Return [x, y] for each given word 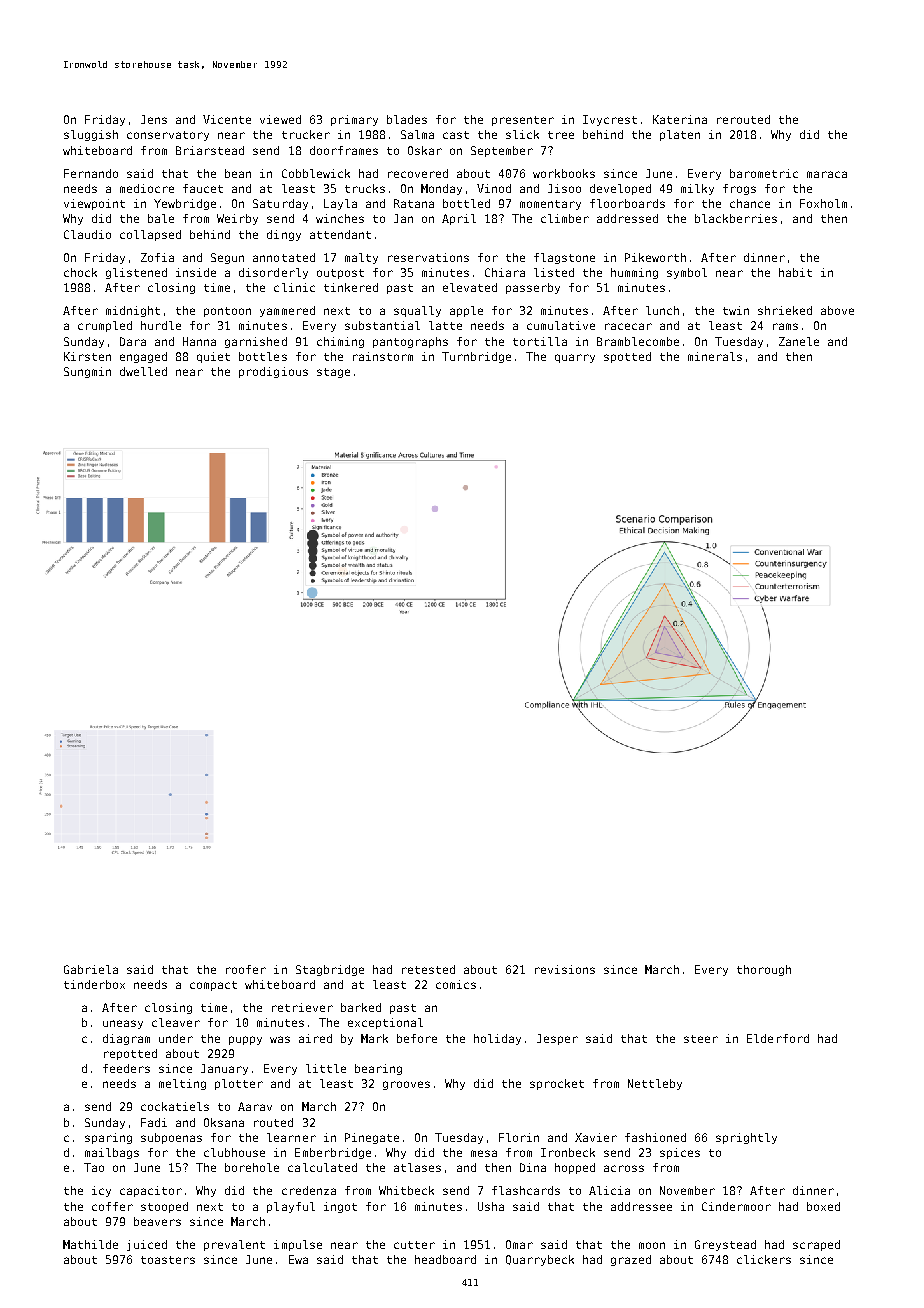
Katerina [680, 119]
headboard [445, 1259]
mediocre [147, 188]
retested [428, 969]
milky [697, 189]
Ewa [298, 1259]
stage [333, 373]
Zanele [799, 341]
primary [354, 120]
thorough [764, 970]
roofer [246, 969]
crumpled [105, 326]
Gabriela [91, 969]
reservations [428, 257]
